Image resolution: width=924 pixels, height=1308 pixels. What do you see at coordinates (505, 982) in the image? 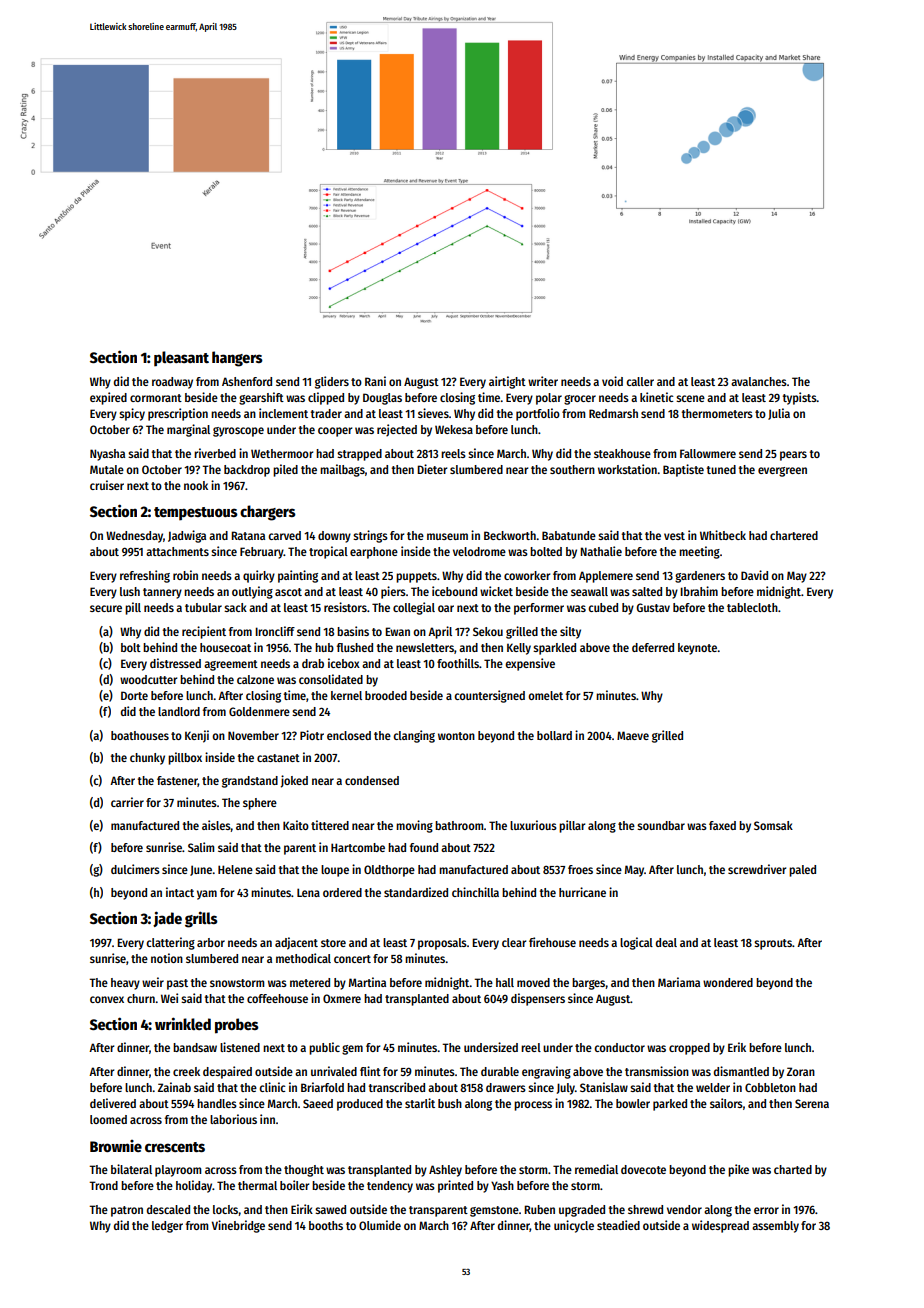
I see `hall` at bounding box center [505, 982].
